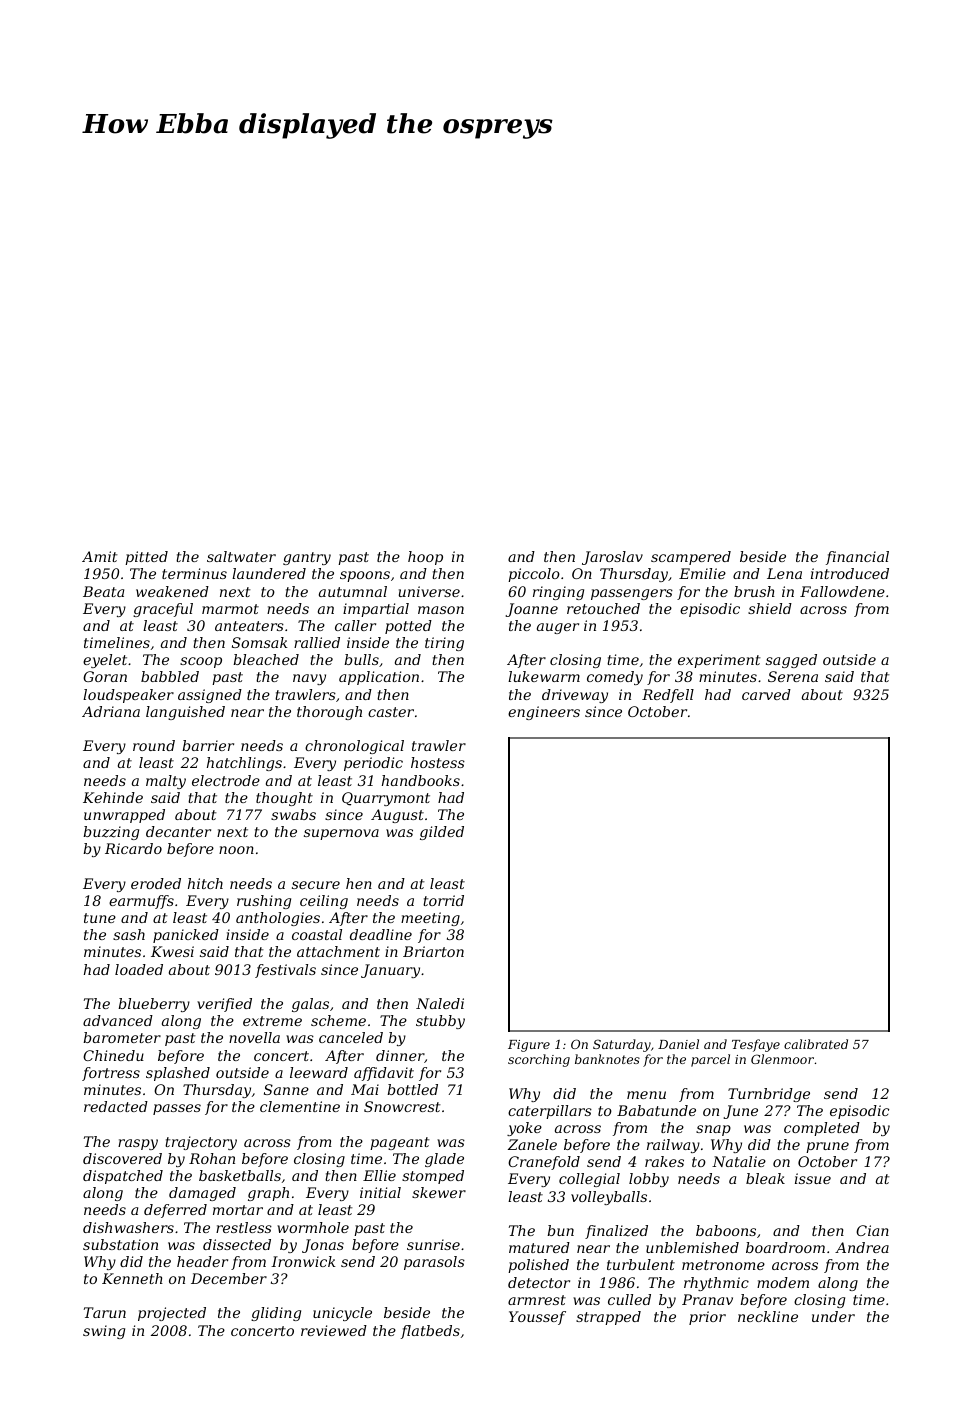 This screenshot has height=1409, width=973. What do you see at coordinates (678, 1044) in the screenshot?
I see `Daniel` at bounding box center [678, 1044].
